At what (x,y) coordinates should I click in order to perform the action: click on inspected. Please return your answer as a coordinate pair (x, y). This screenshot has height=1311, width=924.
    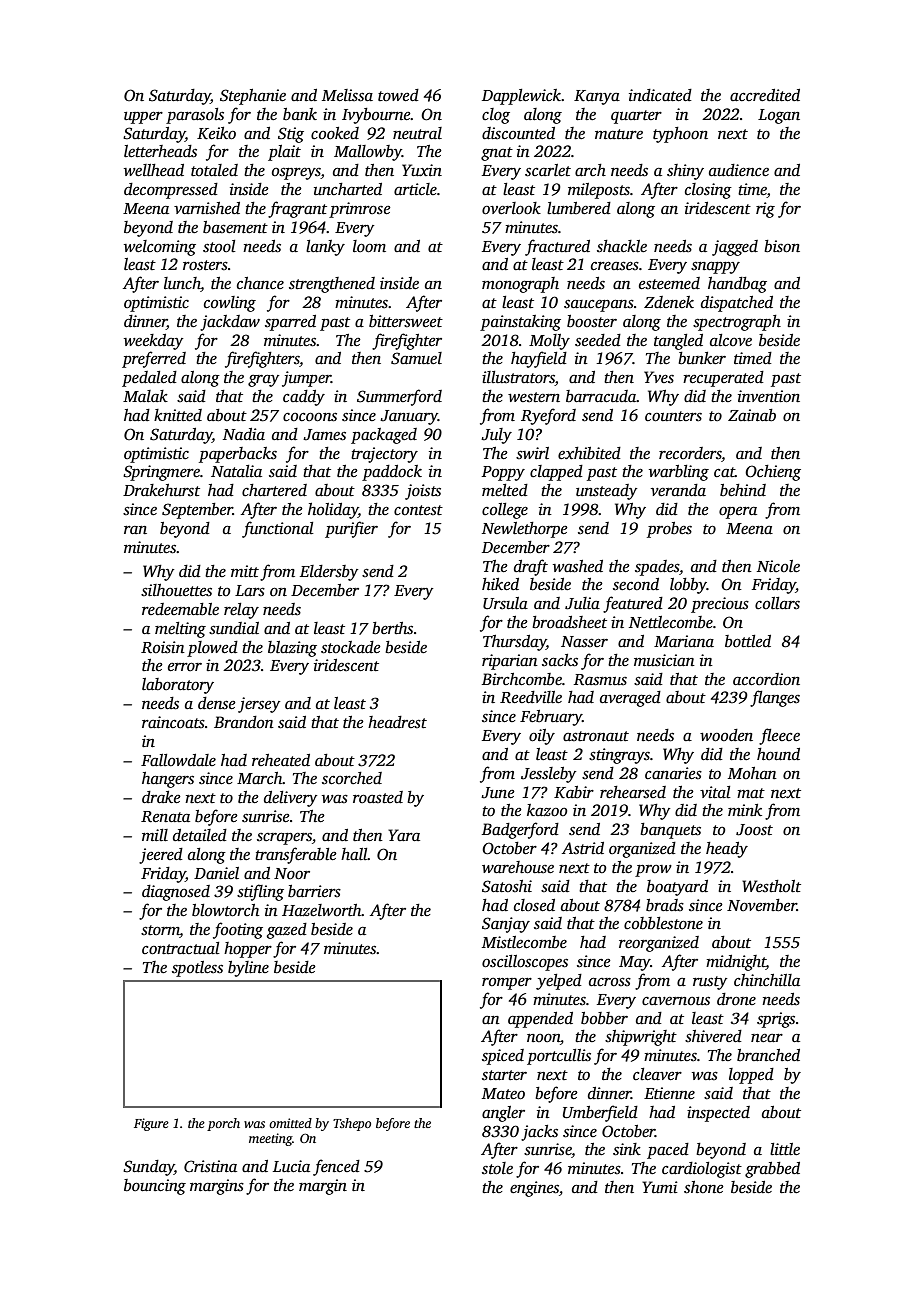
    Looking at the image, I should click on (718, 1114).
